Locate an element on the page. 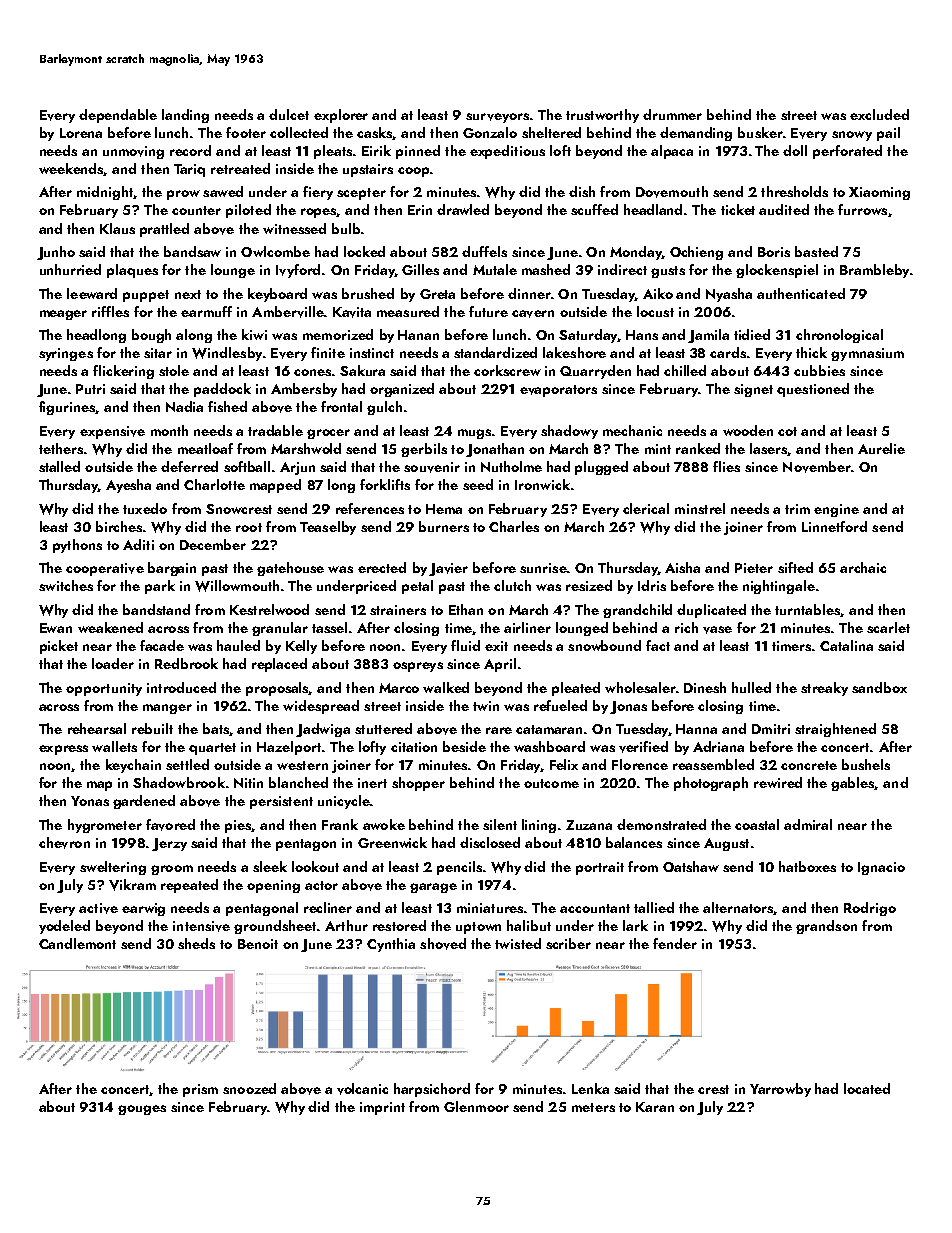 The height and width of the document is (1233, 952). Cynthia is located at coordinates (391, 945).
